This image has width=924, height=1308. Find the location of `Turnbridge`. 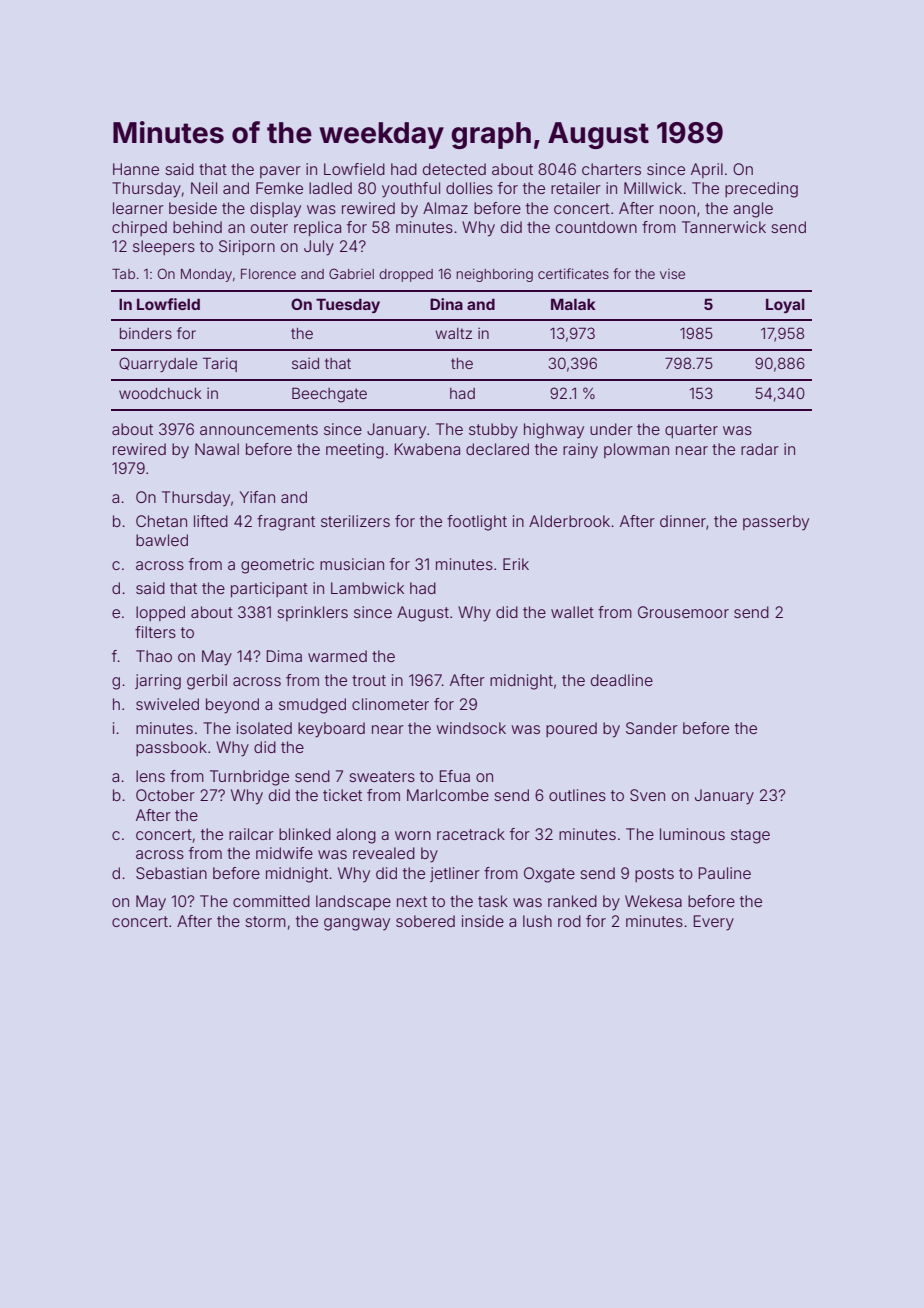

Turnbridge is located at coordinates (249, 778).
